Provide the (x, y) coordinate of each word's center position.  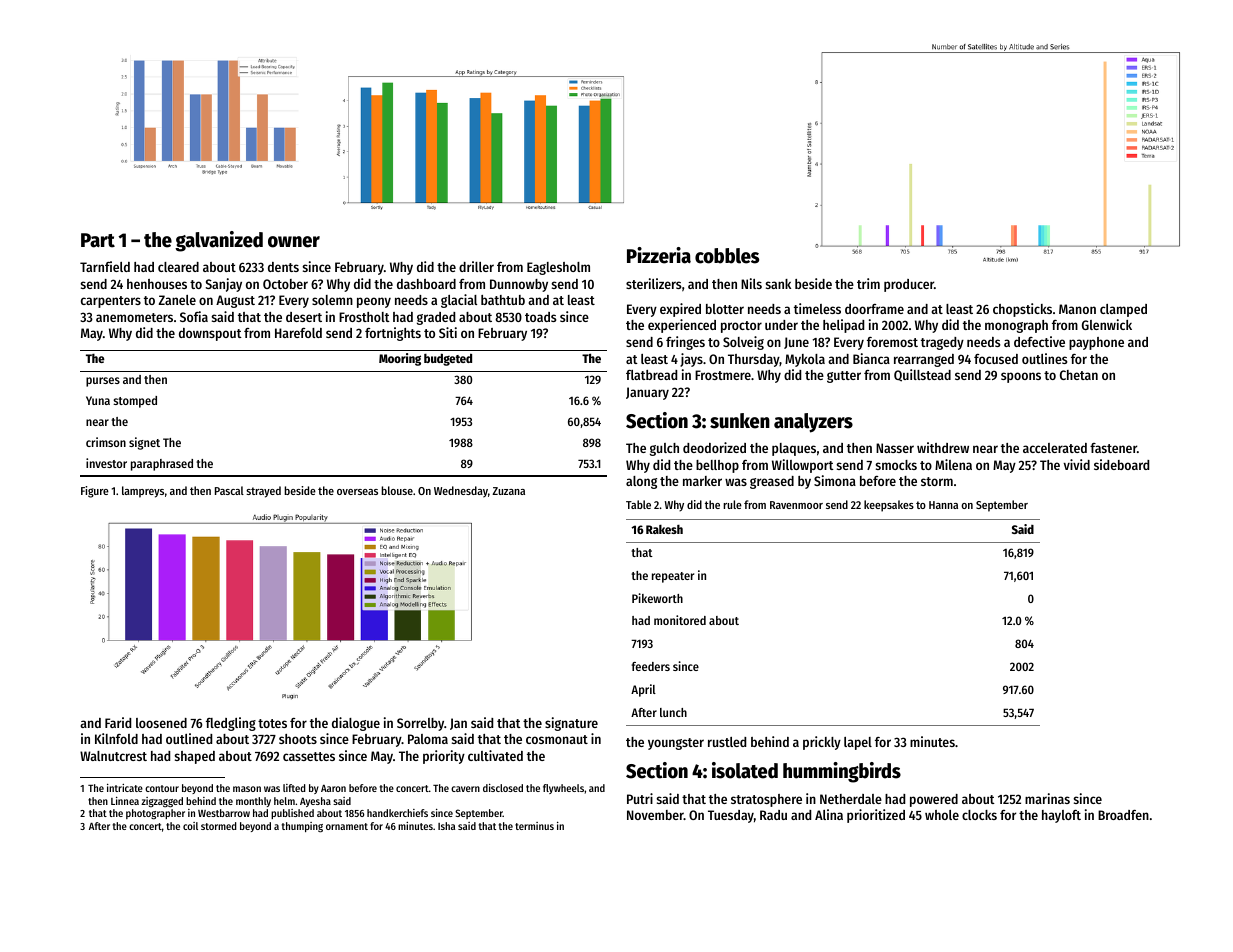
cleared (178, 267)
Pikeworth (657, 598)
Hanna (943, 505)
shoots (298, 739)
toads (541, 317)
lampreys (143, 492)
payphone (1096, 343)
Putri (640, 798)
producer (909, 285)
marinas (1047, 798)
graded (436, 318)
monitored (680, 620)
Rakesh (664, 529)
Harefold (298, 333)
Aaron (333, 788)
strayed (263, 492)
